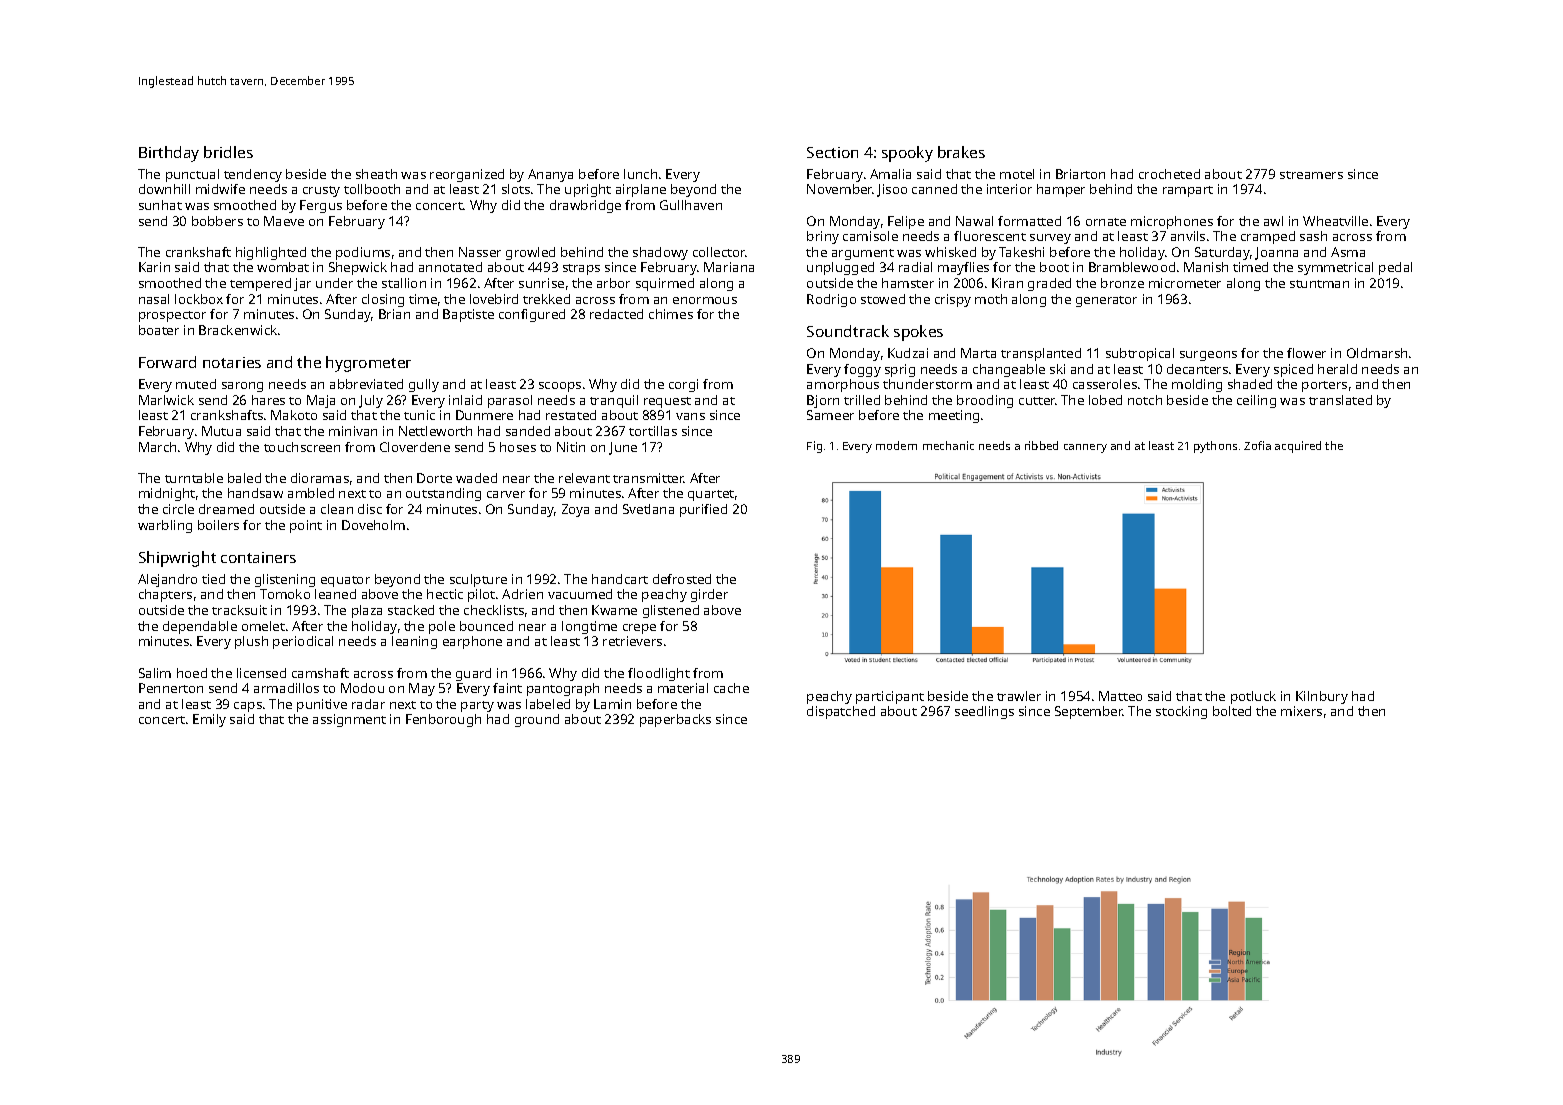 This screenshot has width=1563, height=1105. Describe the element at coordinates (709, 595) in the screenshot. I see `girder` at that location.
